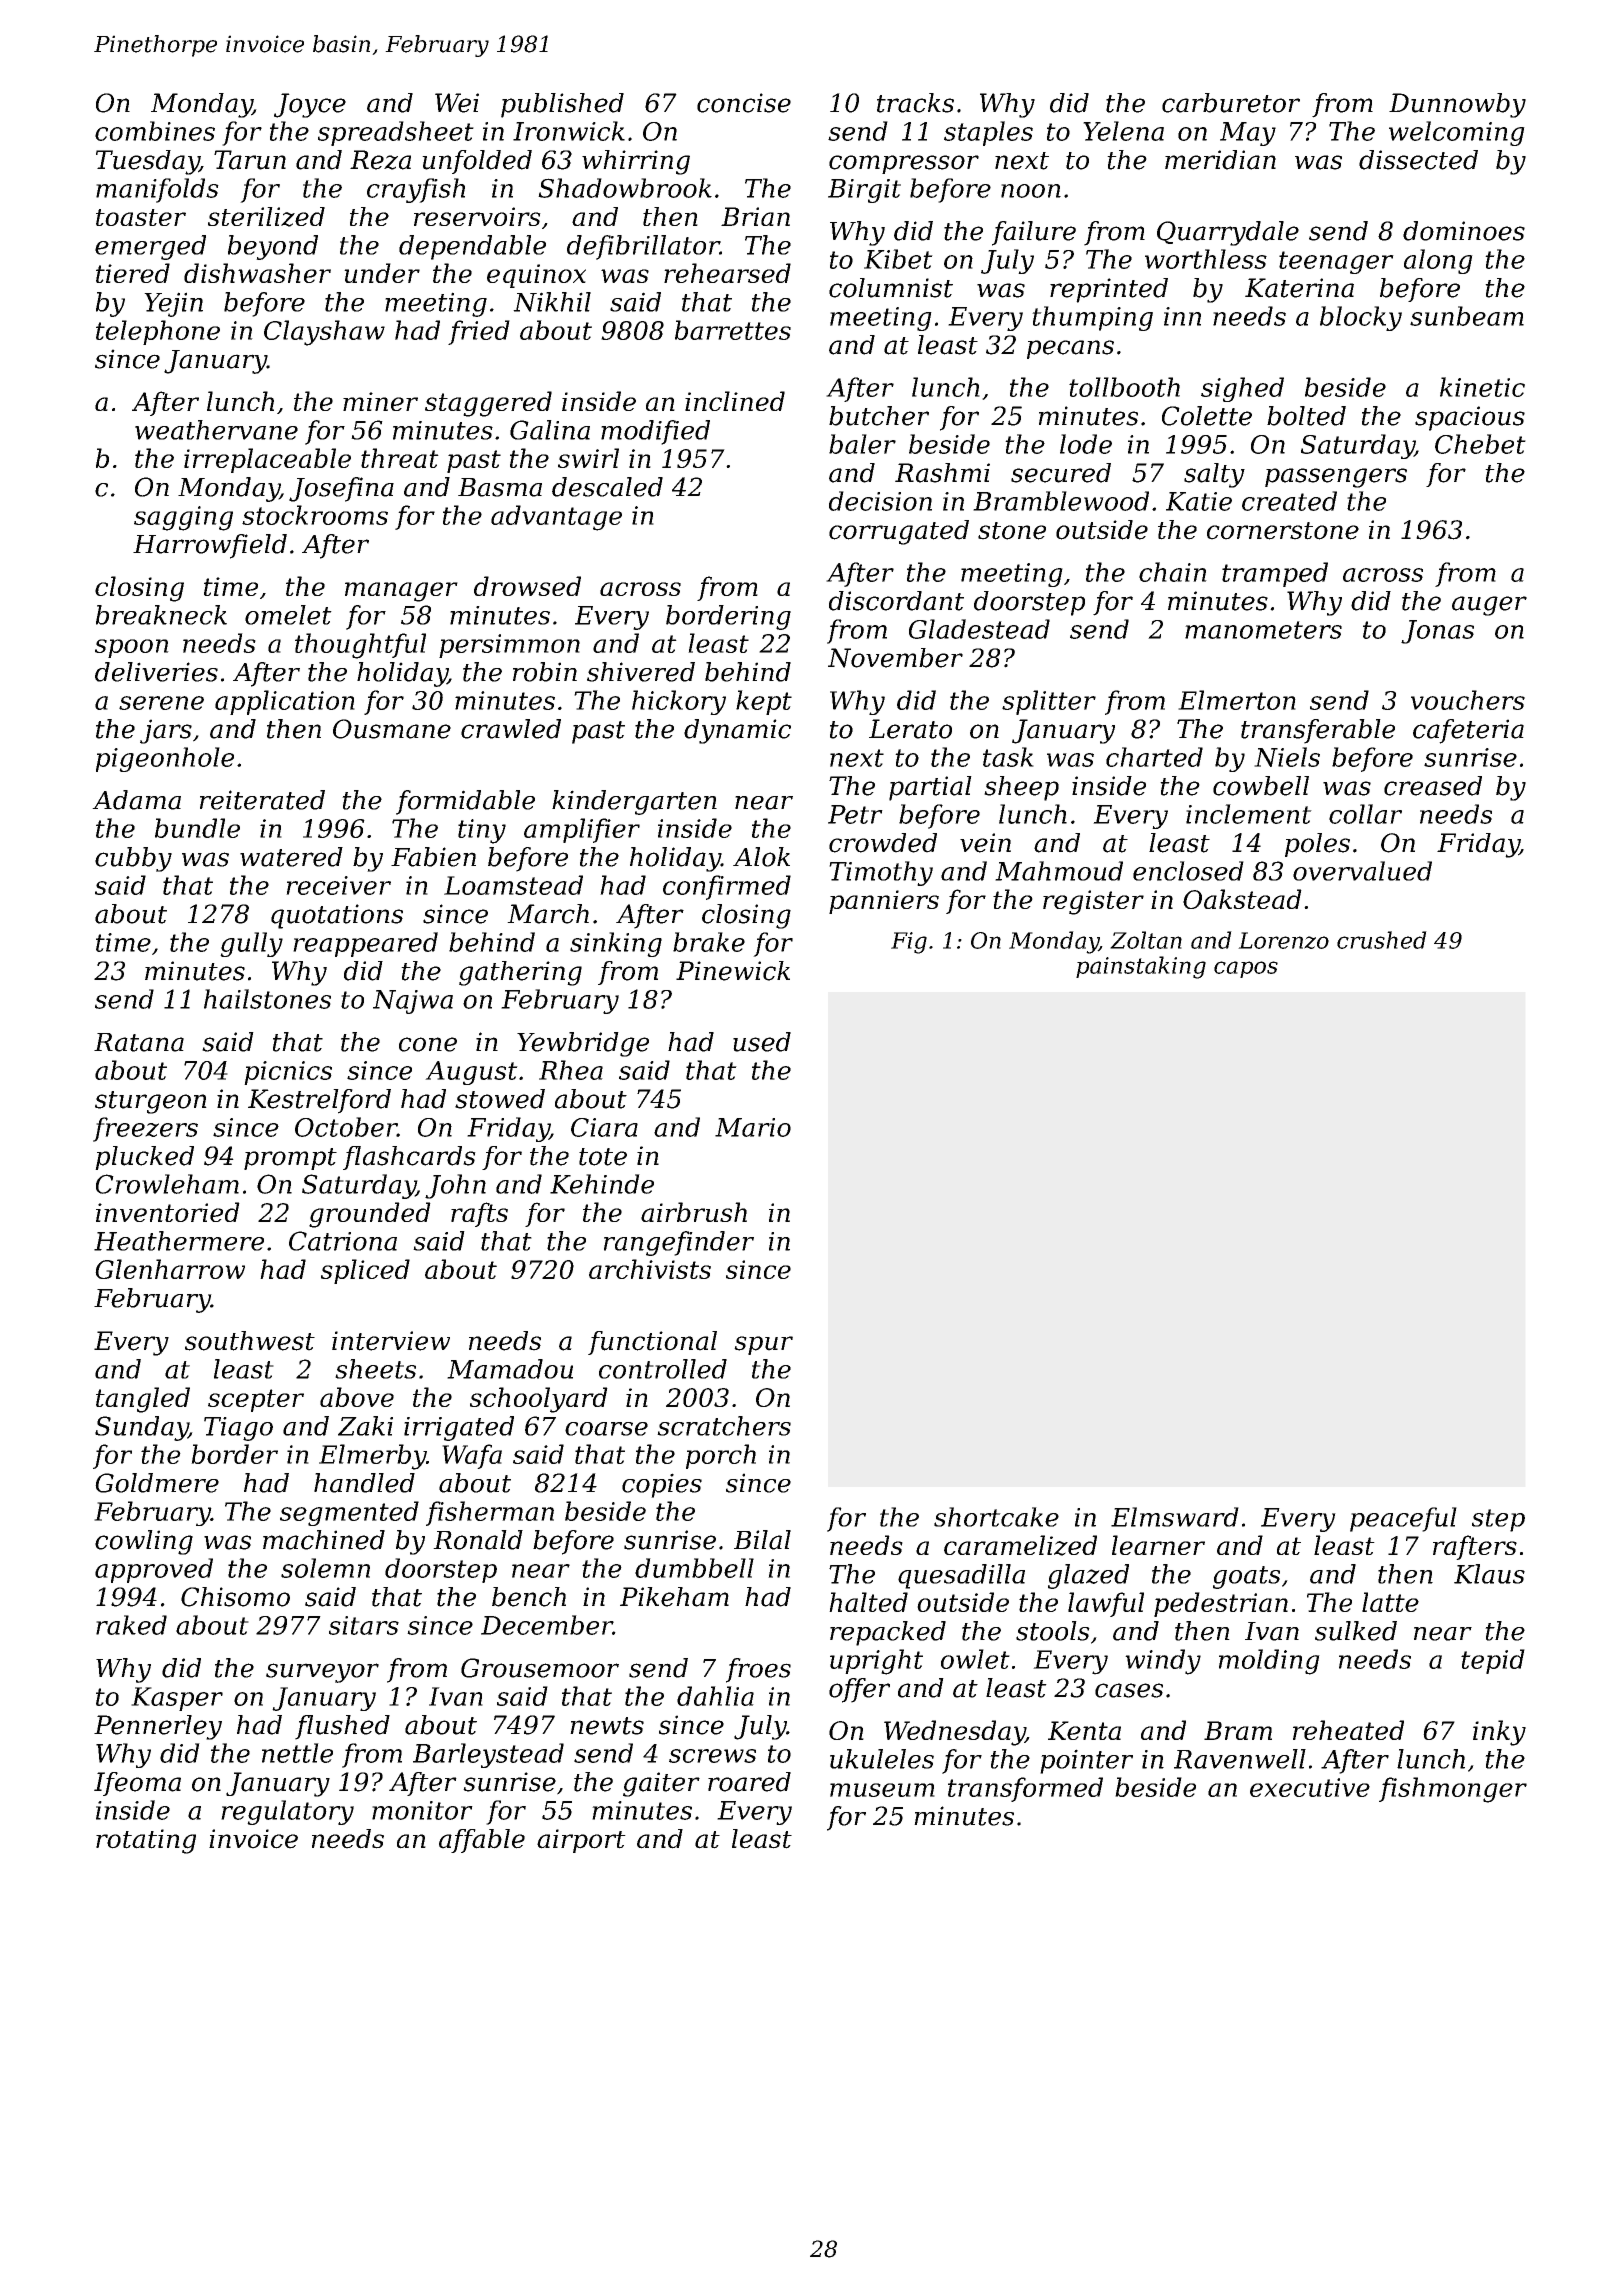 The image size is (1620, 2292). What do you see at coordinates (133, 273) in the screenshot?
I see `tiered` at bounding box center [133, 273].
